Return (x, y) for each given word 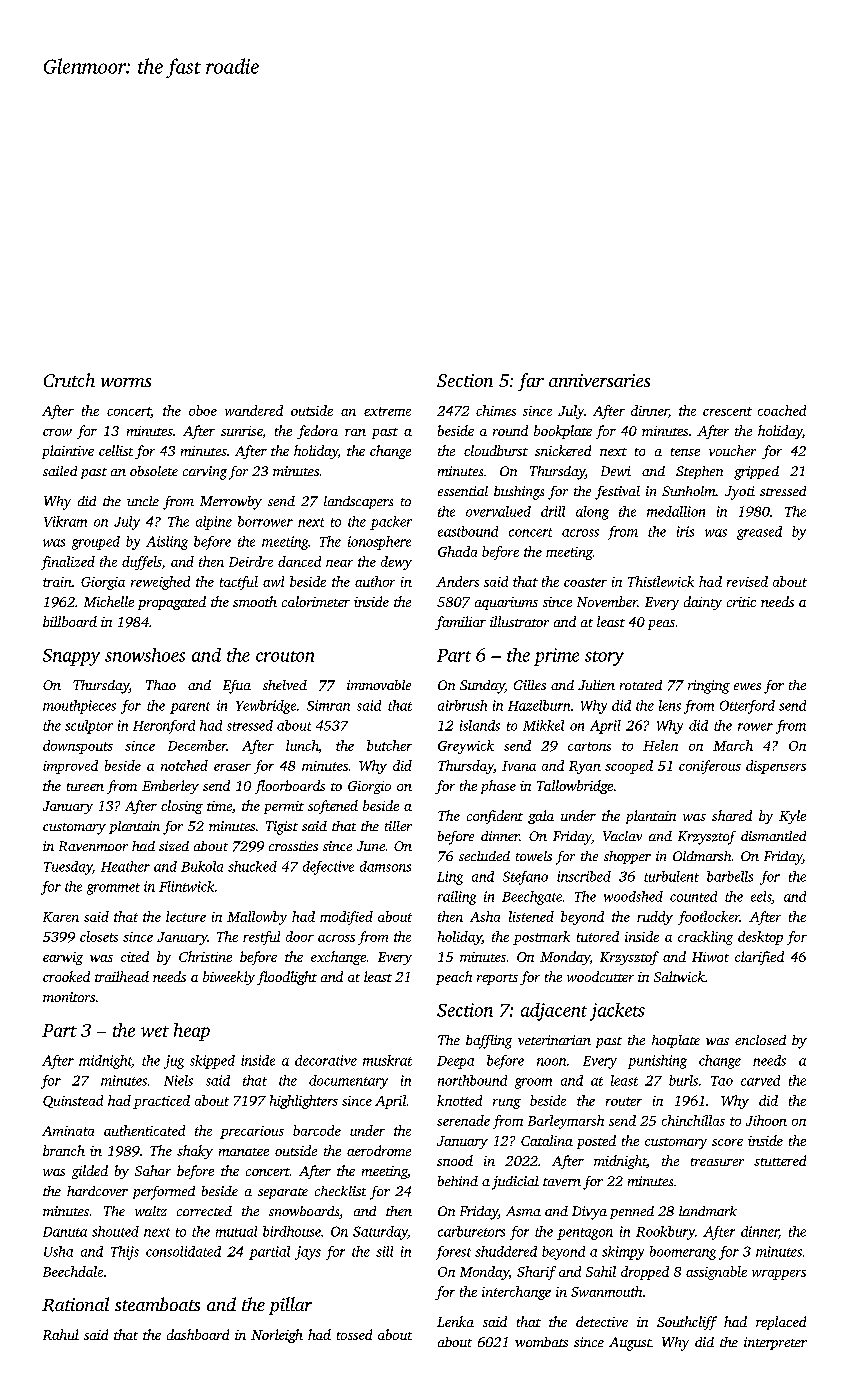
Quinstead (73, 1101)
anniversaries (599, 380)
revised (747, 581)
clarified (759, 958)
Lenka (455, 1321)
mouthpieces (79, 707)
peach (454, 978)
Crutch (69, 380)
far (531, 382)
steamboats (157, 1304)
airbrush (462, 705)
